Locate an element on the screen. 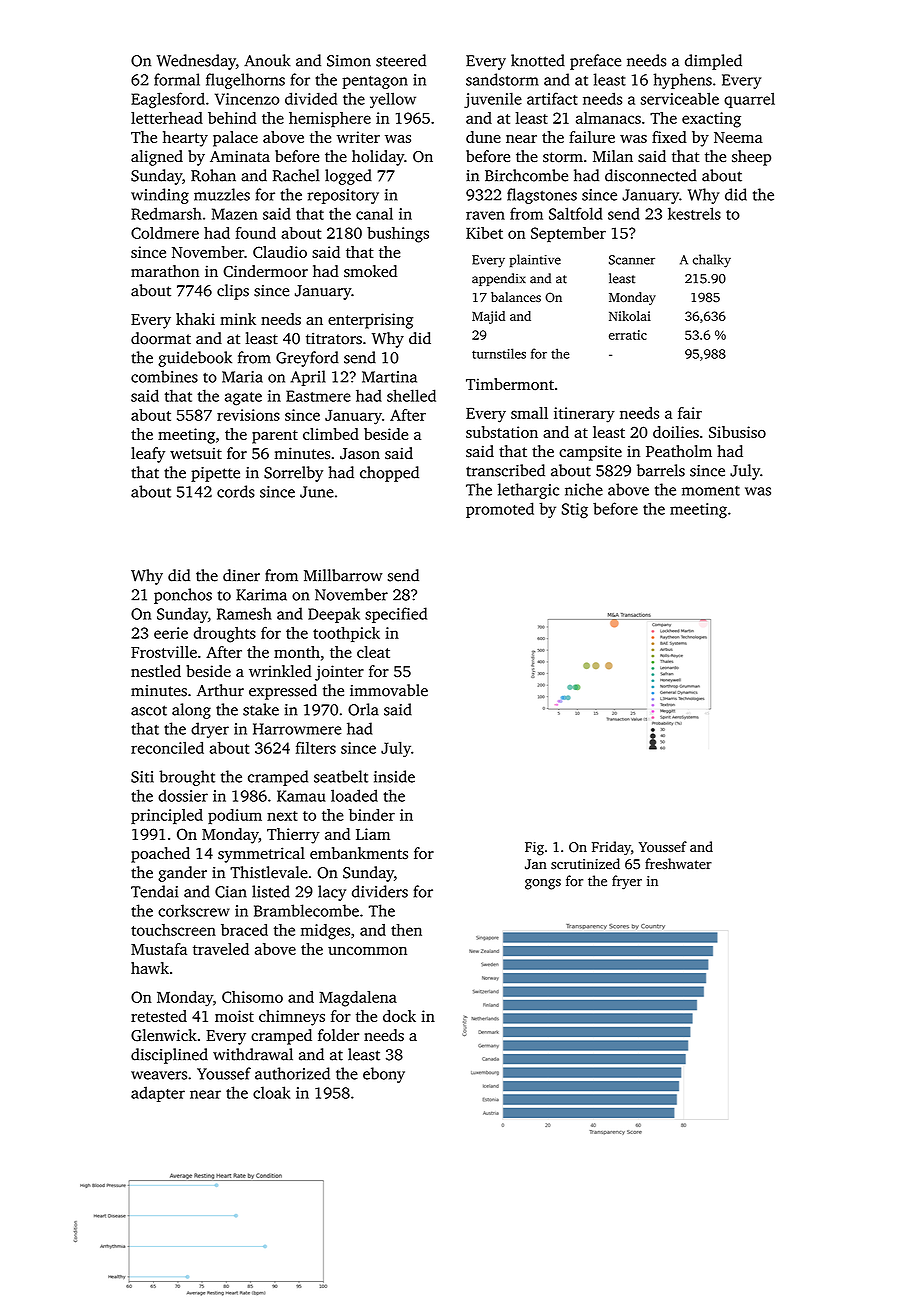 The height and width of the screenshot is (1316, 908). shelled is located at coordinates (411, 395).
